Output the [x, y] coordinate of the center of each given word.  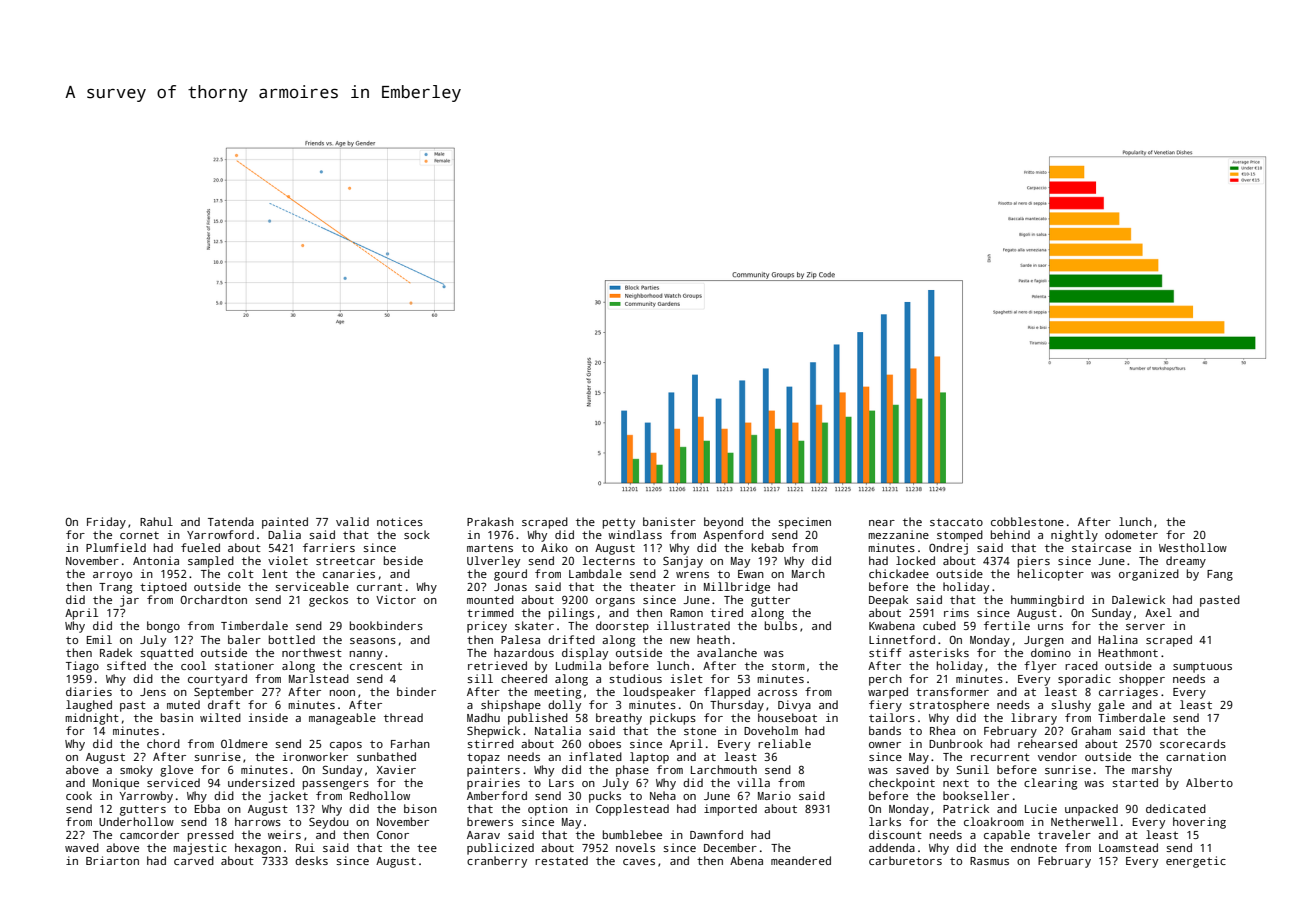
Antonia [156, 560]
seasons [373, 641]
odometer [1131, 534]
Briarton [112, 860]
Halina [1118, 639]
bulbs [781, 625]
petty [619, 523]
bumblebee [632, 834]
